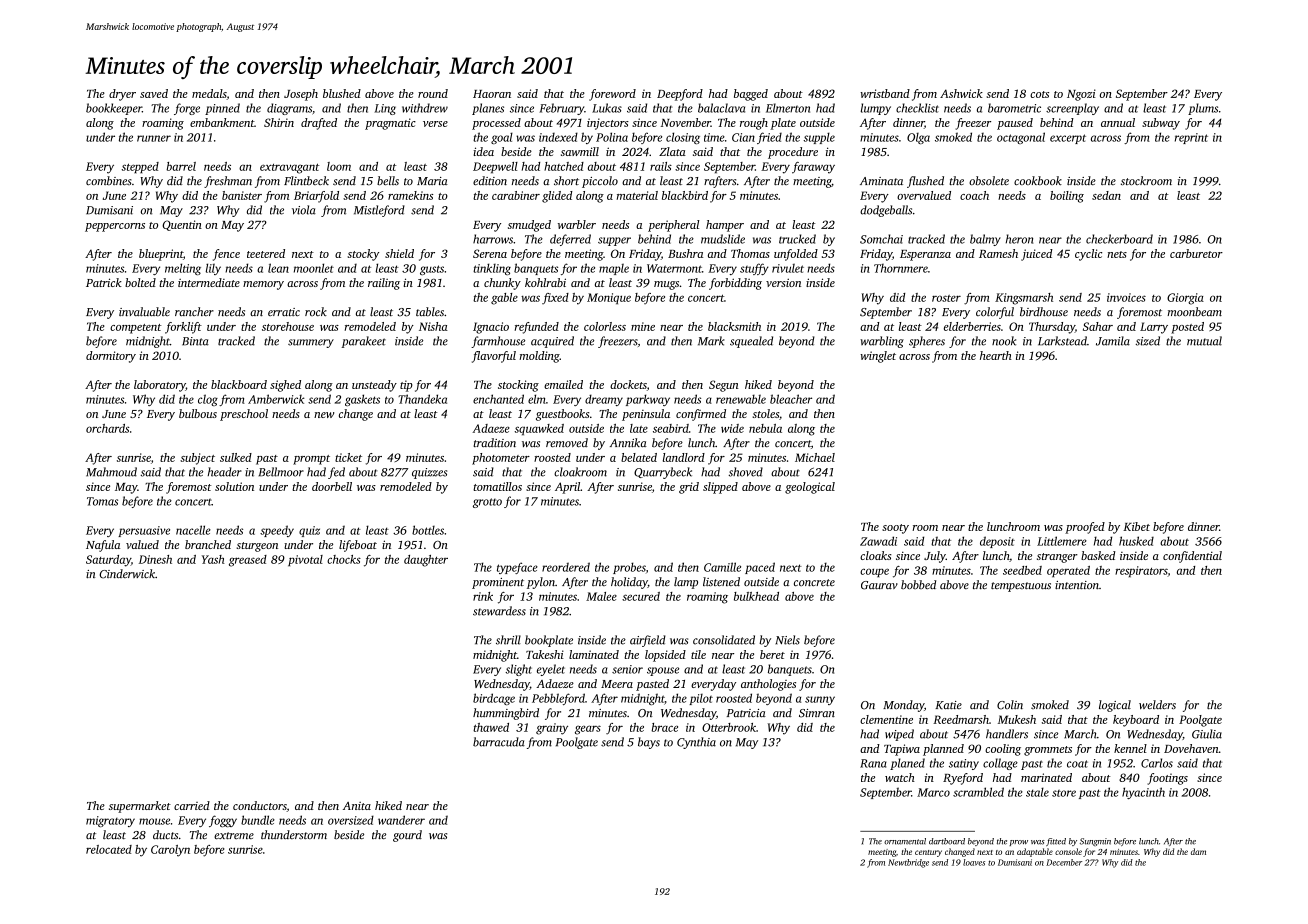 Image resolution: width=1308 pixels, height=924 pixels. I want to click on deferred, so click(570, 240).
